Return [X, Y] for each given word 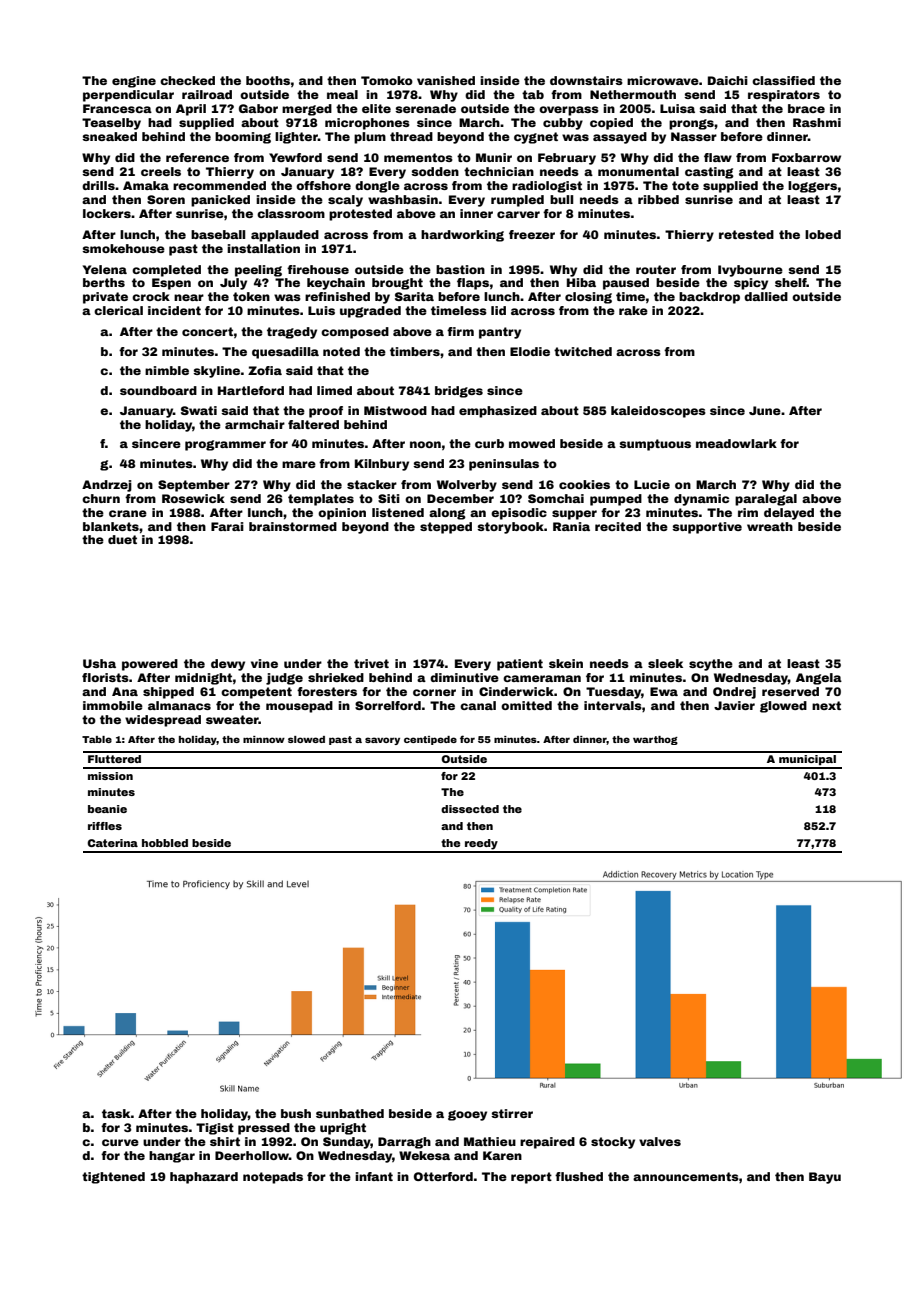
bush [296, 1113]
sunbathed [350, 1113]
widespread [163, 721]
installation [263, 248]
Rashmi [817, 122]
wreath [770, 526]
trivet [371, 663]
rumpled [517, 201]
